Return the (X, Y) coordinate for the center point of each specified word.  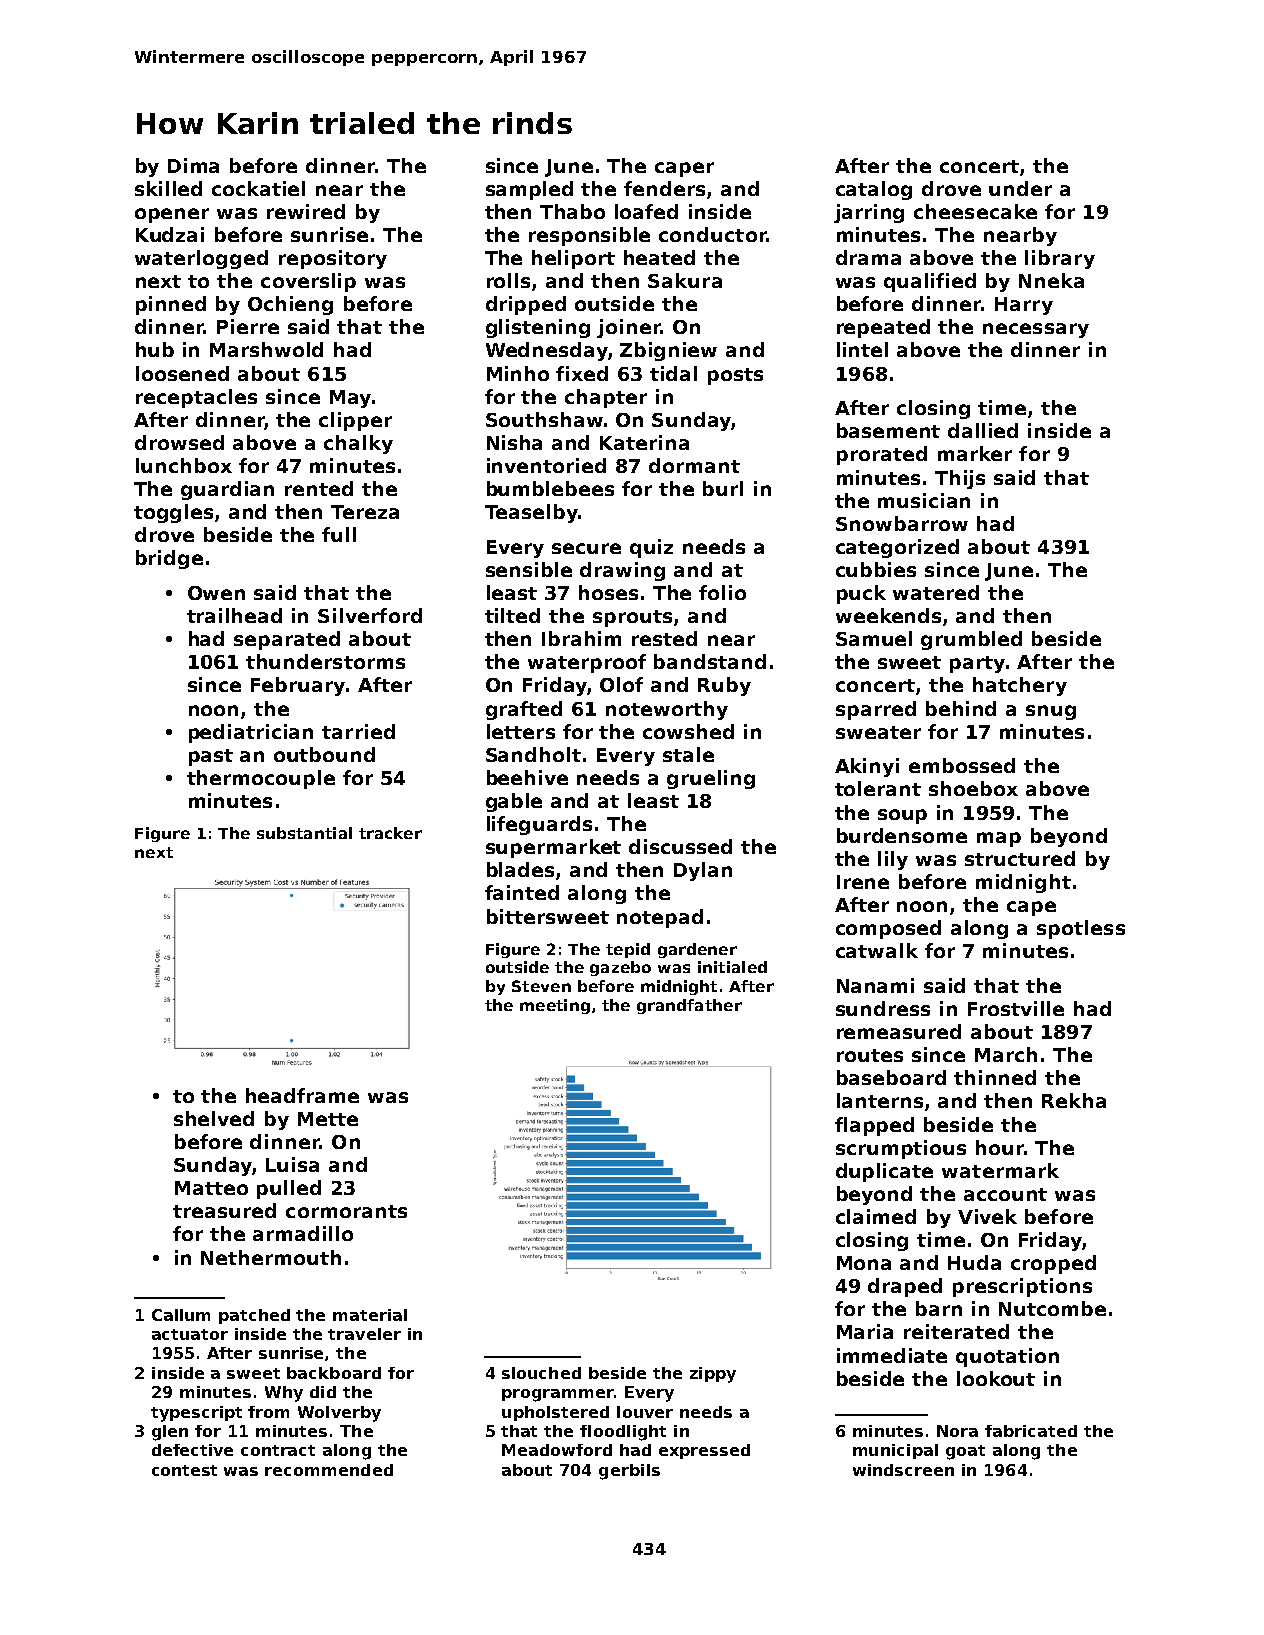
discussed (680, 846)
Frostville (1016, 1008)
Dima (193, 165)
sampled (529, 190)
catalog (874, 190)
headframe (302, 1095)
